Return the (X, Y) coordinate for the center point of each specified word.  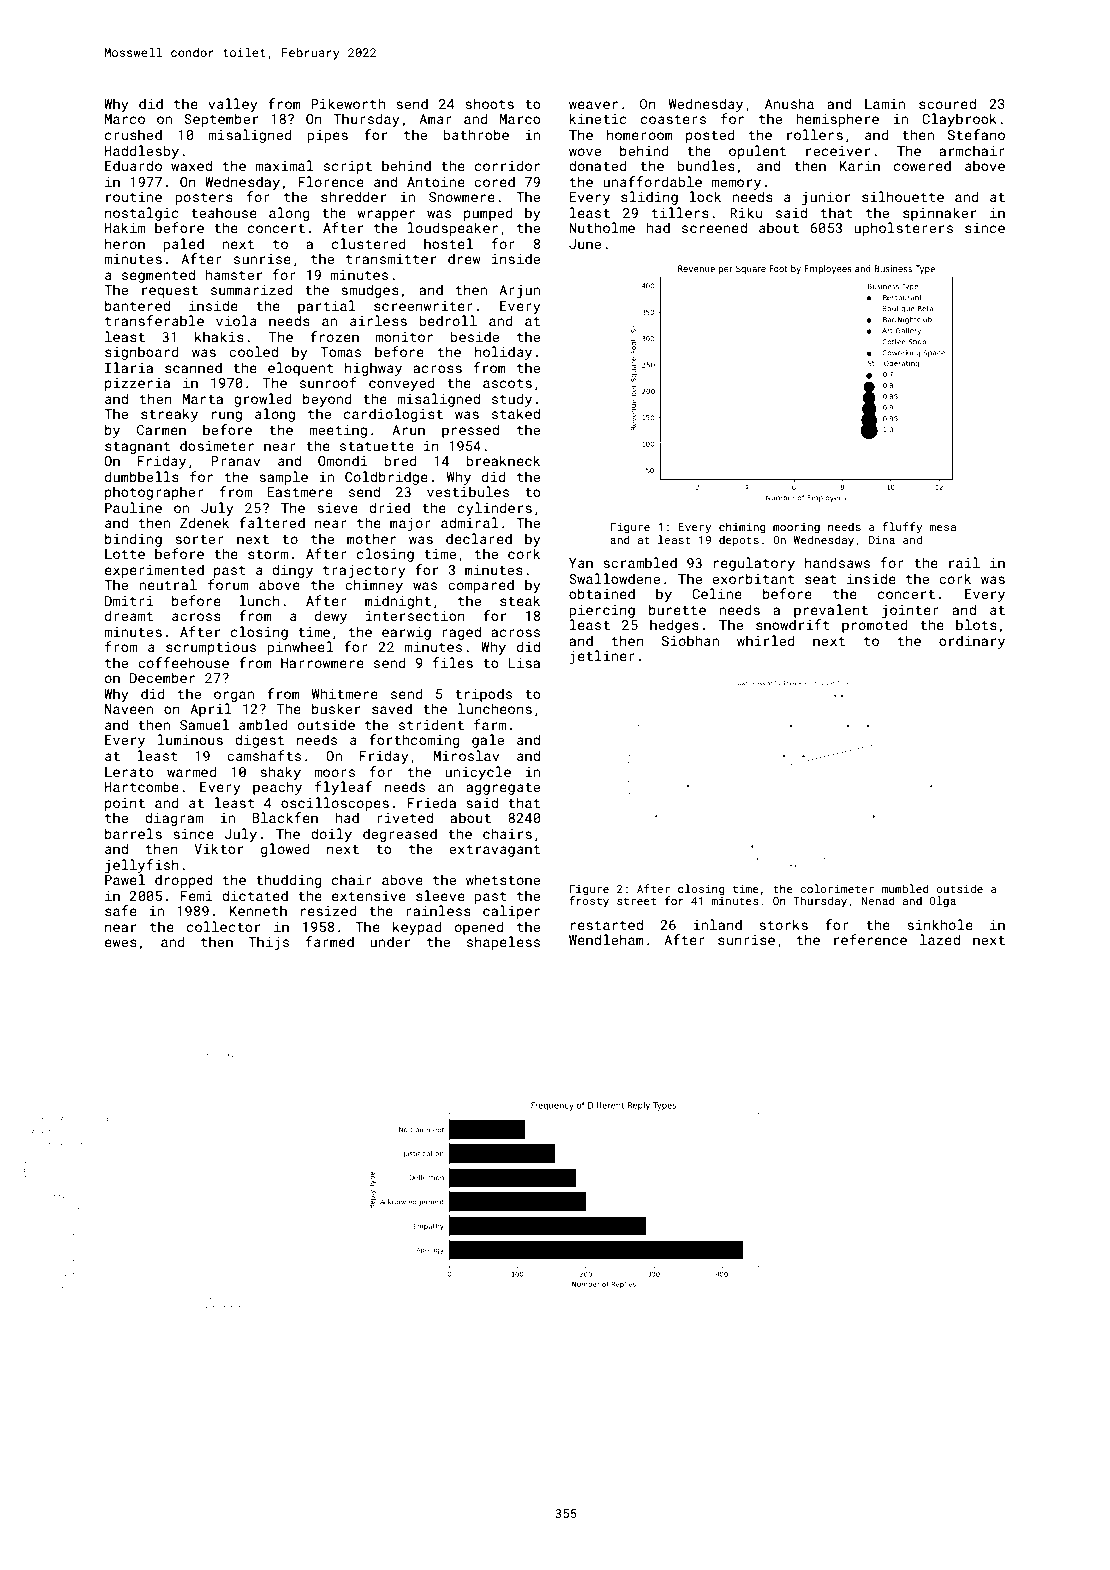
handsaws (837, 562)
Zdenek (204, 522)
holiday (503, 353)
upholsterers (903, 229)
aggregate (503, 789)
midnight (398, 602)
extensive (369, 896)
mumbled (905, 888)
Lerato (129, 772)
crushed (133, 134)
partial (327, 307)
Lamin (885, 104)
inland (717, 924)
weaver (593, 105)
